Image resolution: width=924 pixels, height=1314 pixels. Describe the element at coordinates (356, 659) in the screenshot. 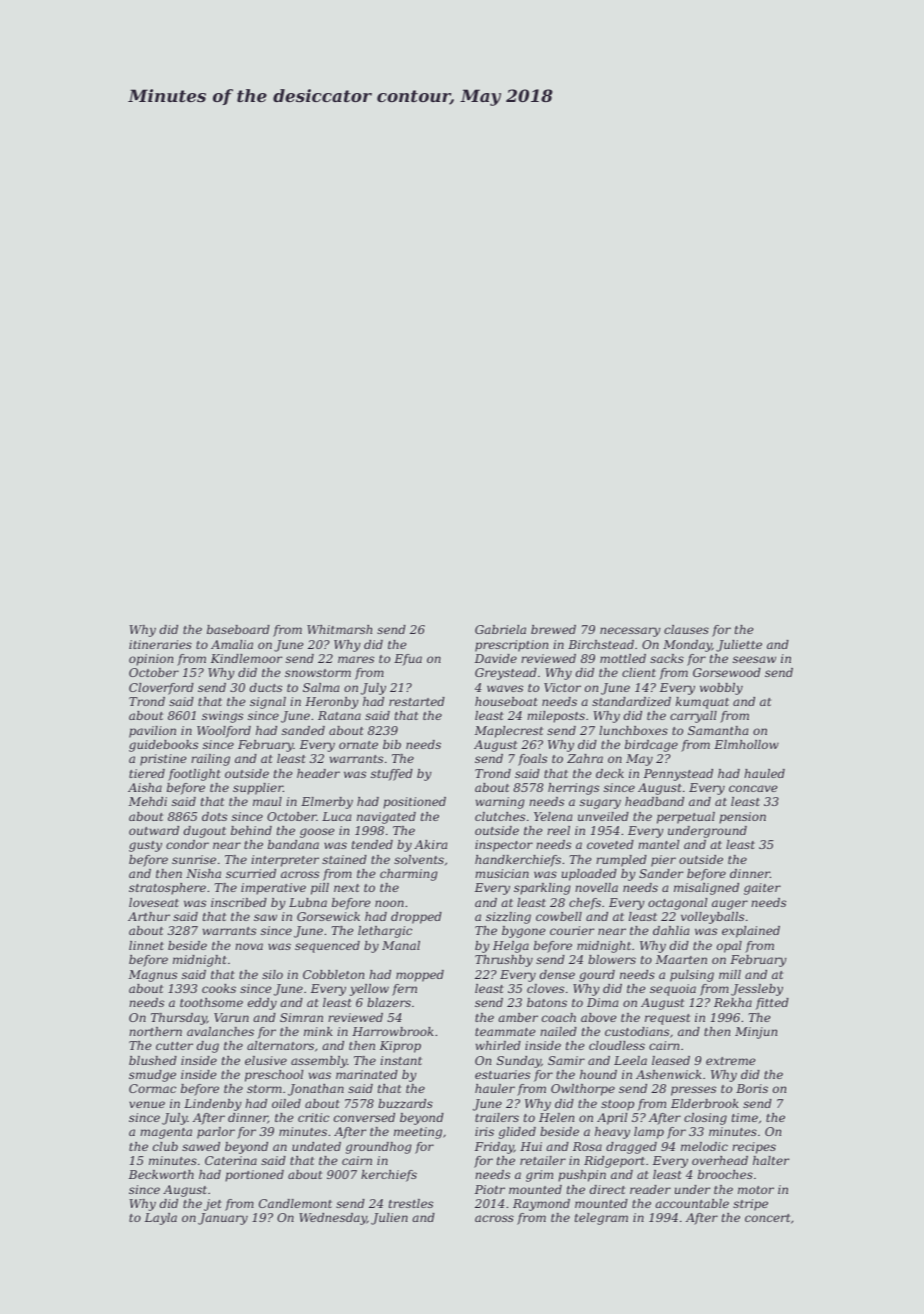

I see `mares` at that location.
